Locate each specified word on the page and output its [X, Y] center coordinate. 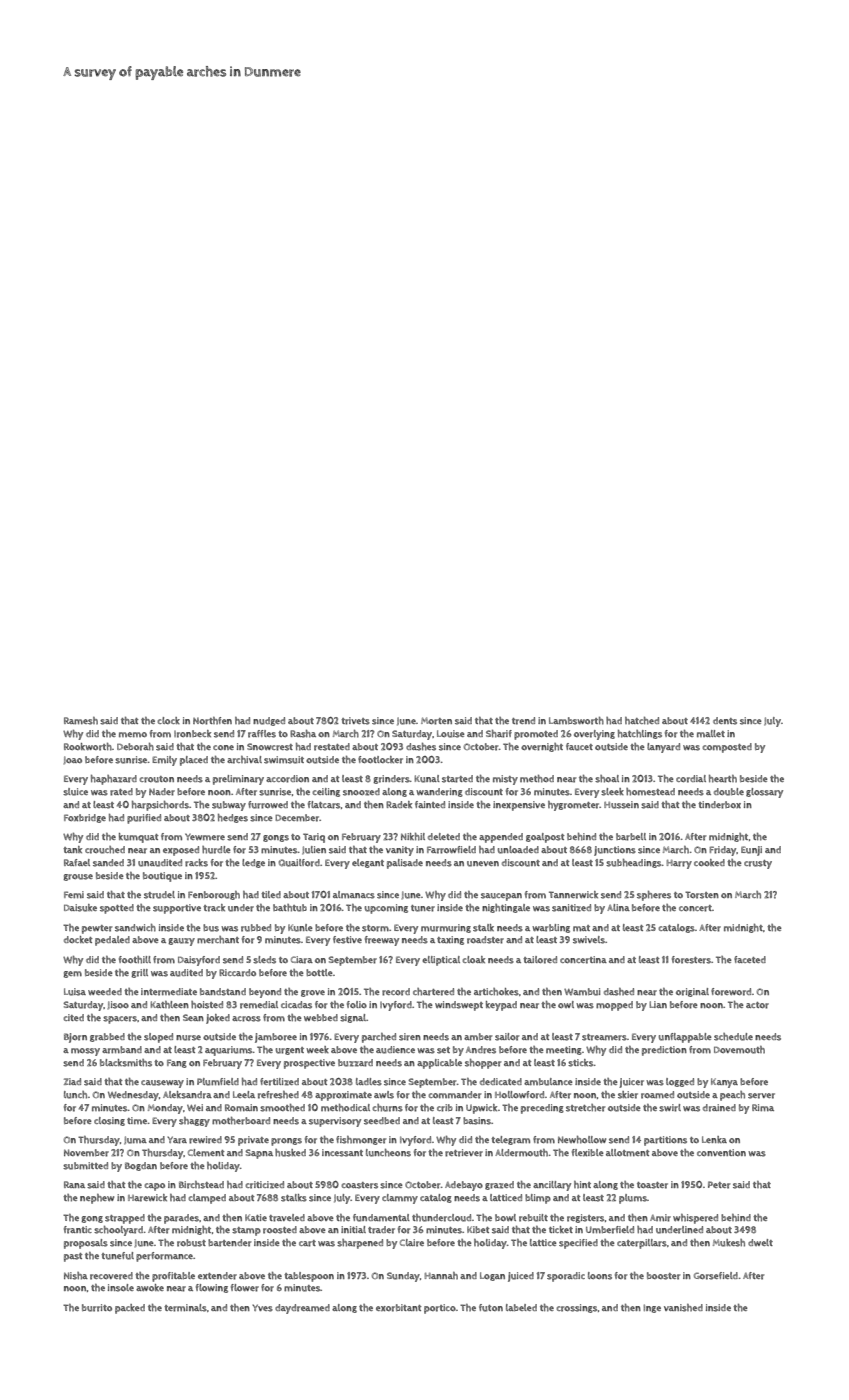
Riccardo [237, 973]
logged [680, 1082]
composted [727, 748]
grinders [391, 779]
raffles [262, 734]
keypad [501, 1006]
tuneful [117, 1256]
